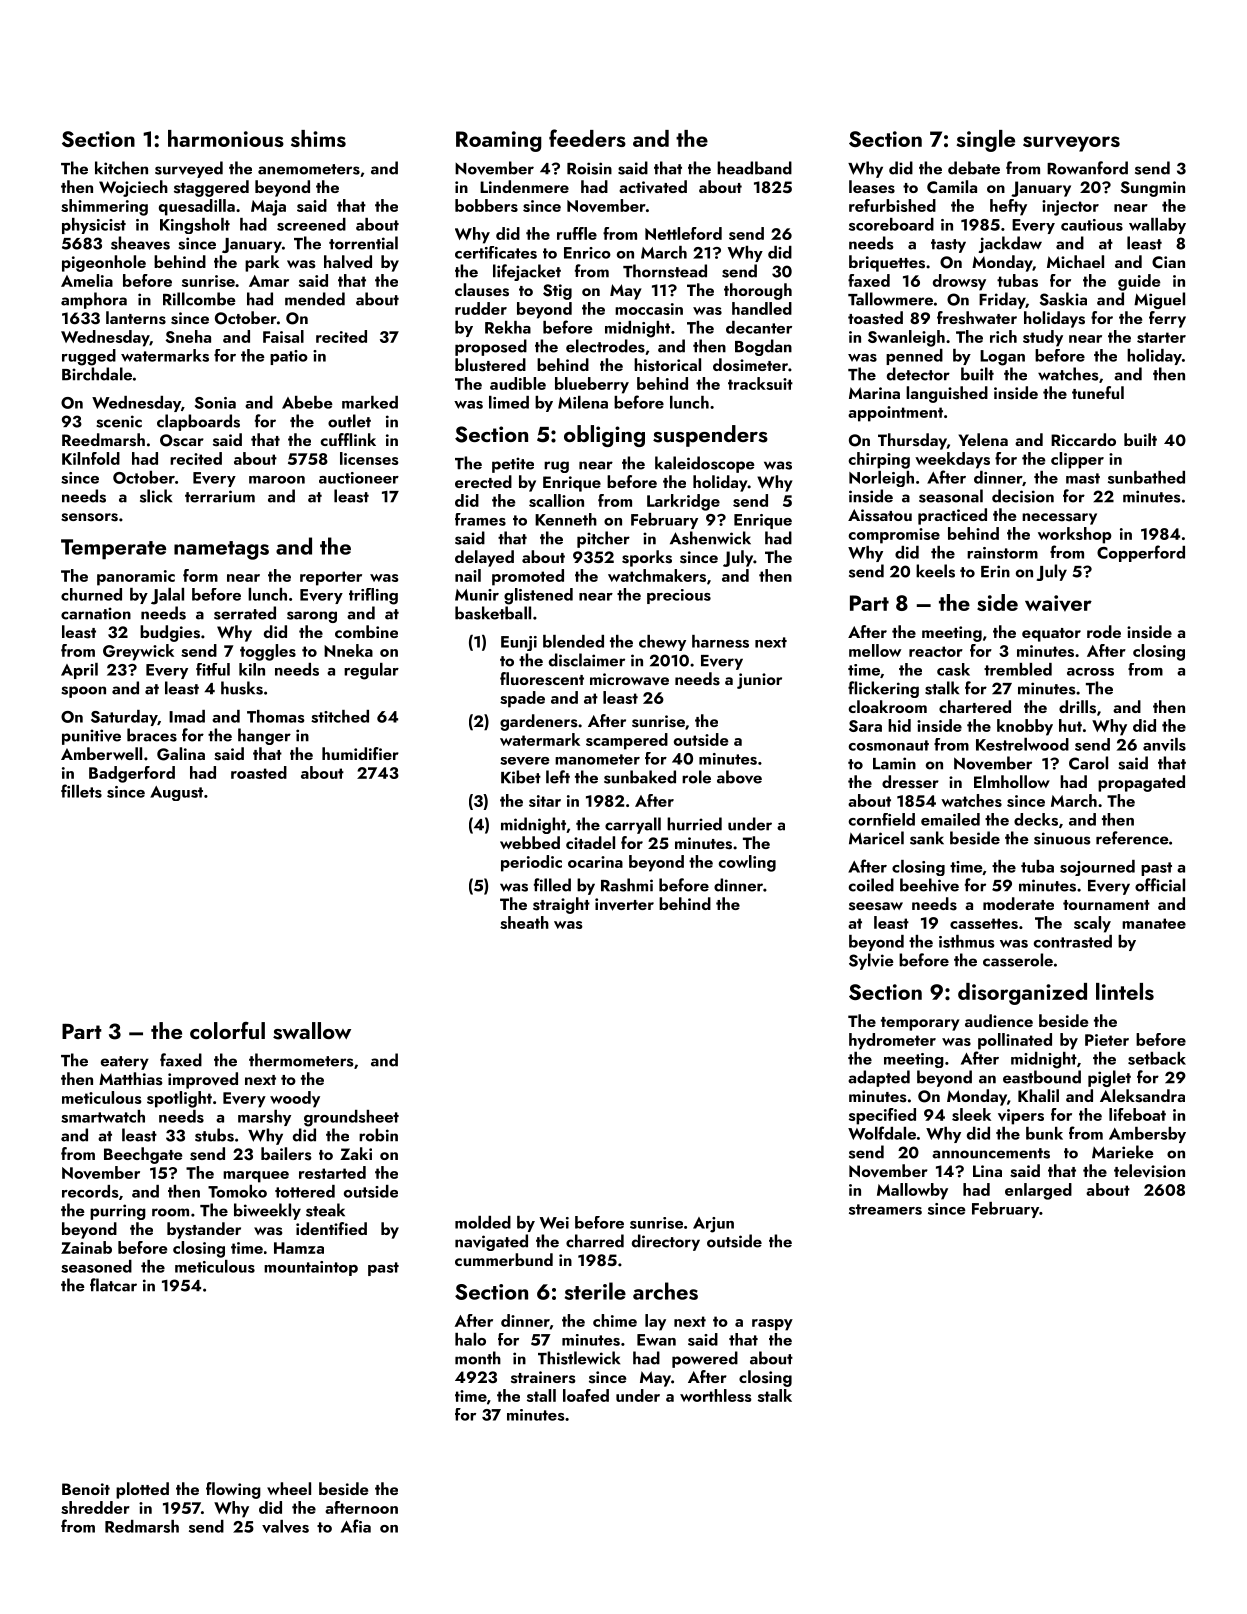  What do you see at coordinates (595, 1291) in the screenshot?
I see `sterile` at bounding box center [595, 1291].
